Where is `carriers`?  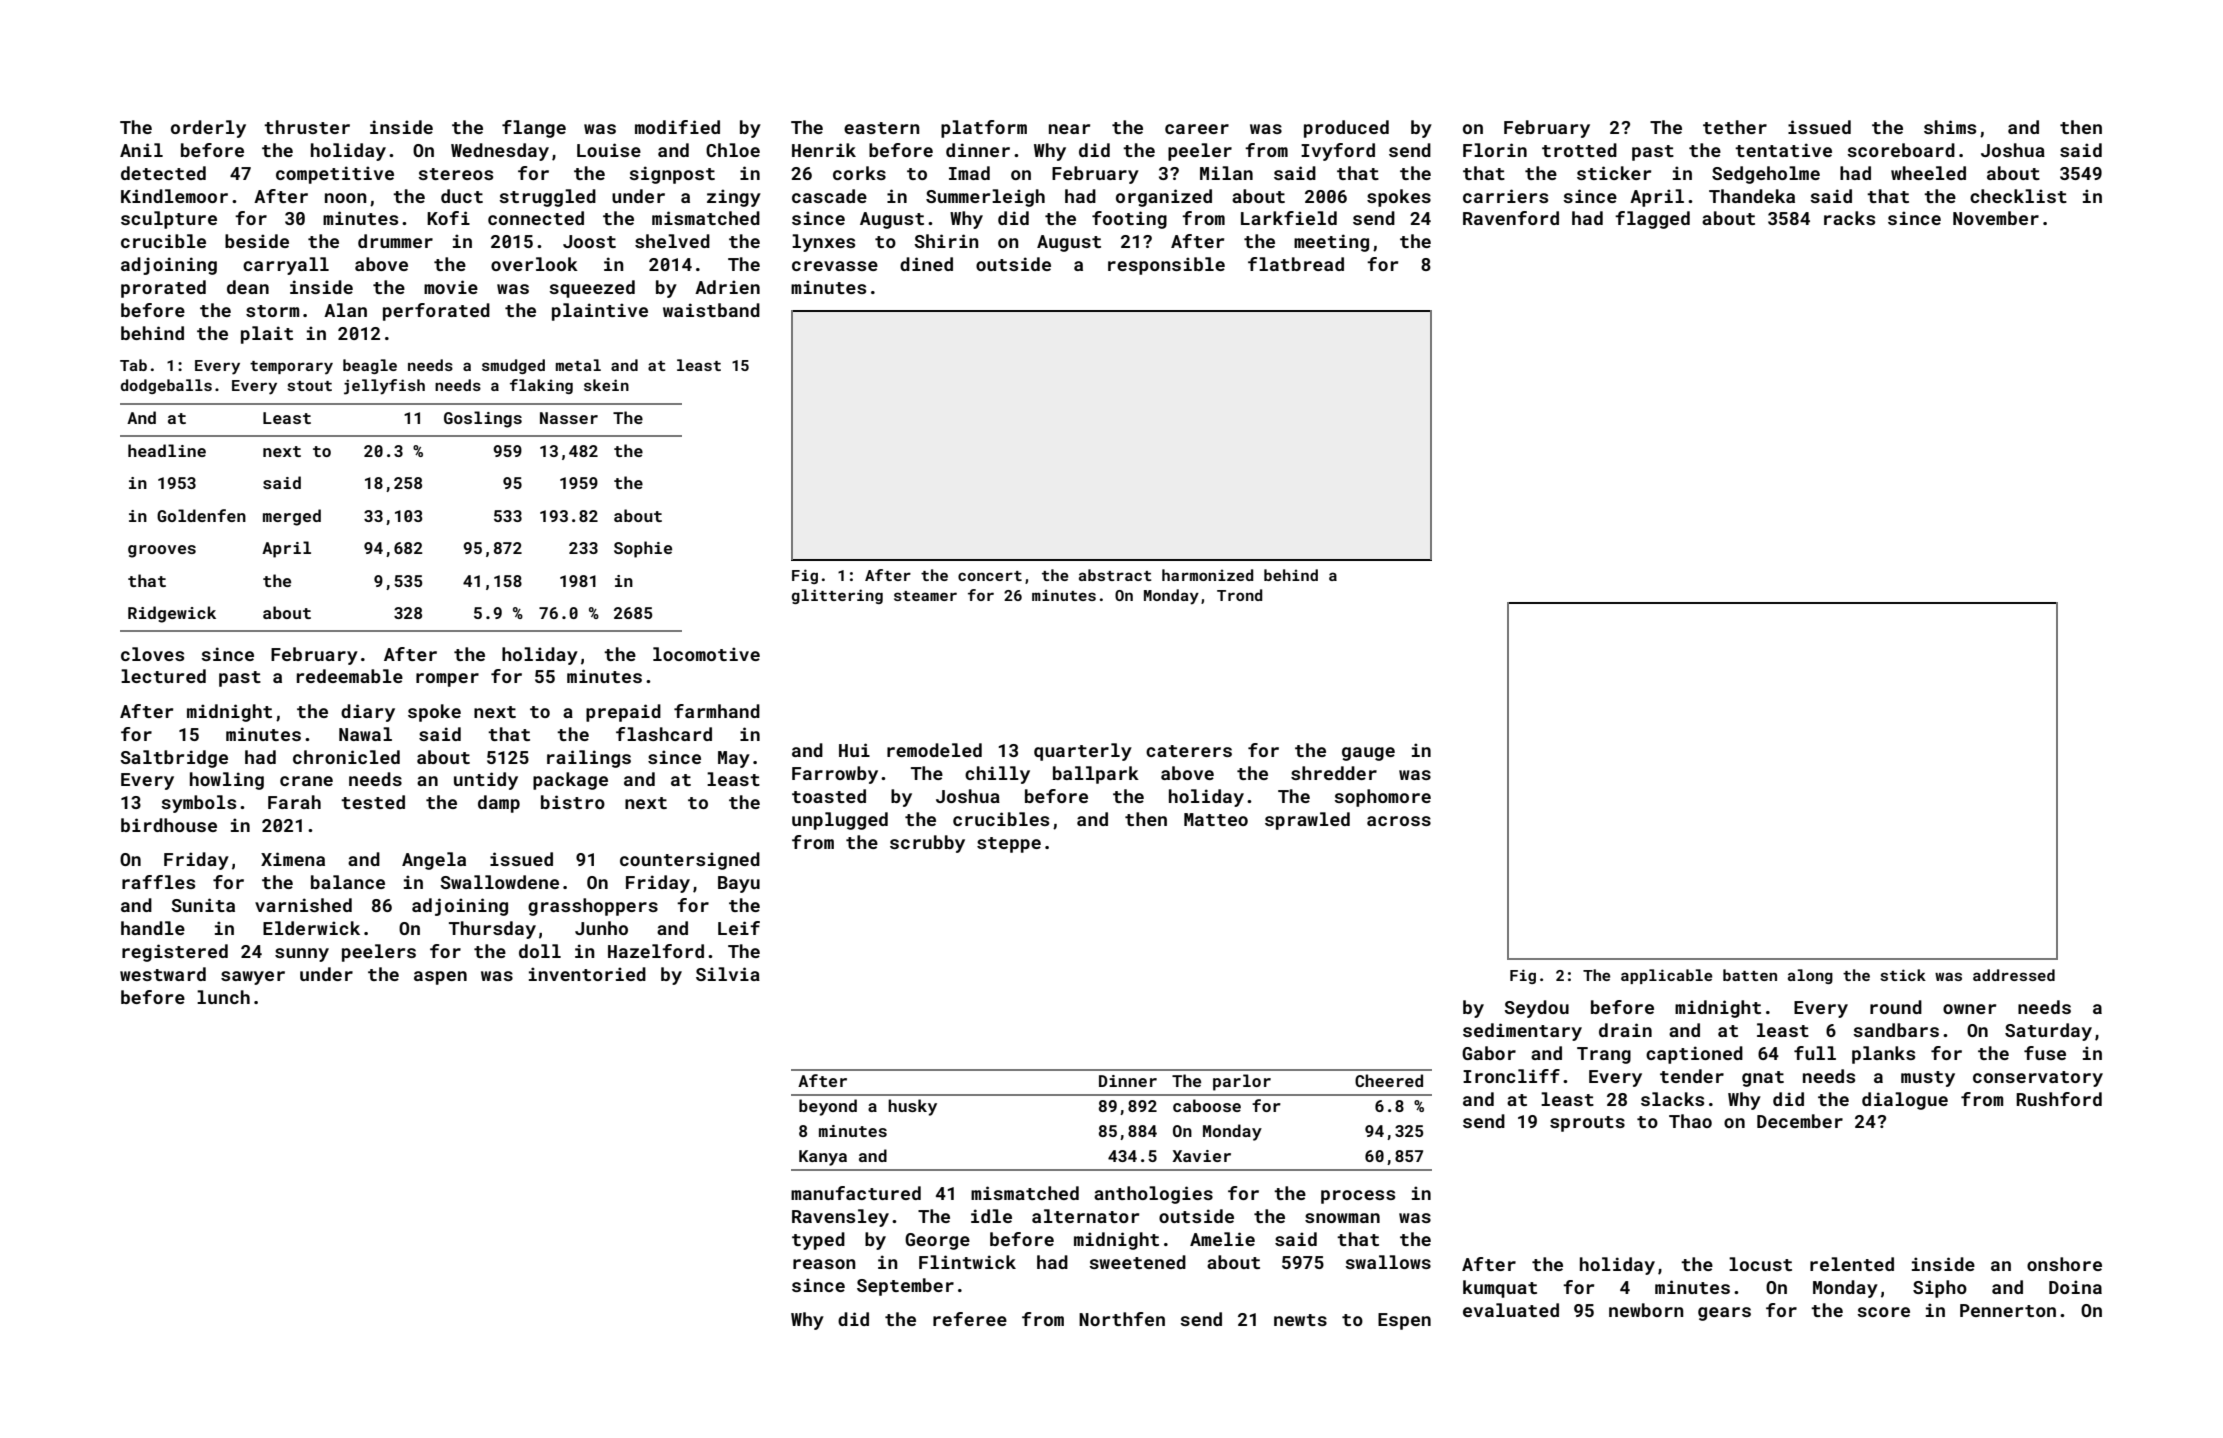
carriers is located at coordinates (1505, 196).
